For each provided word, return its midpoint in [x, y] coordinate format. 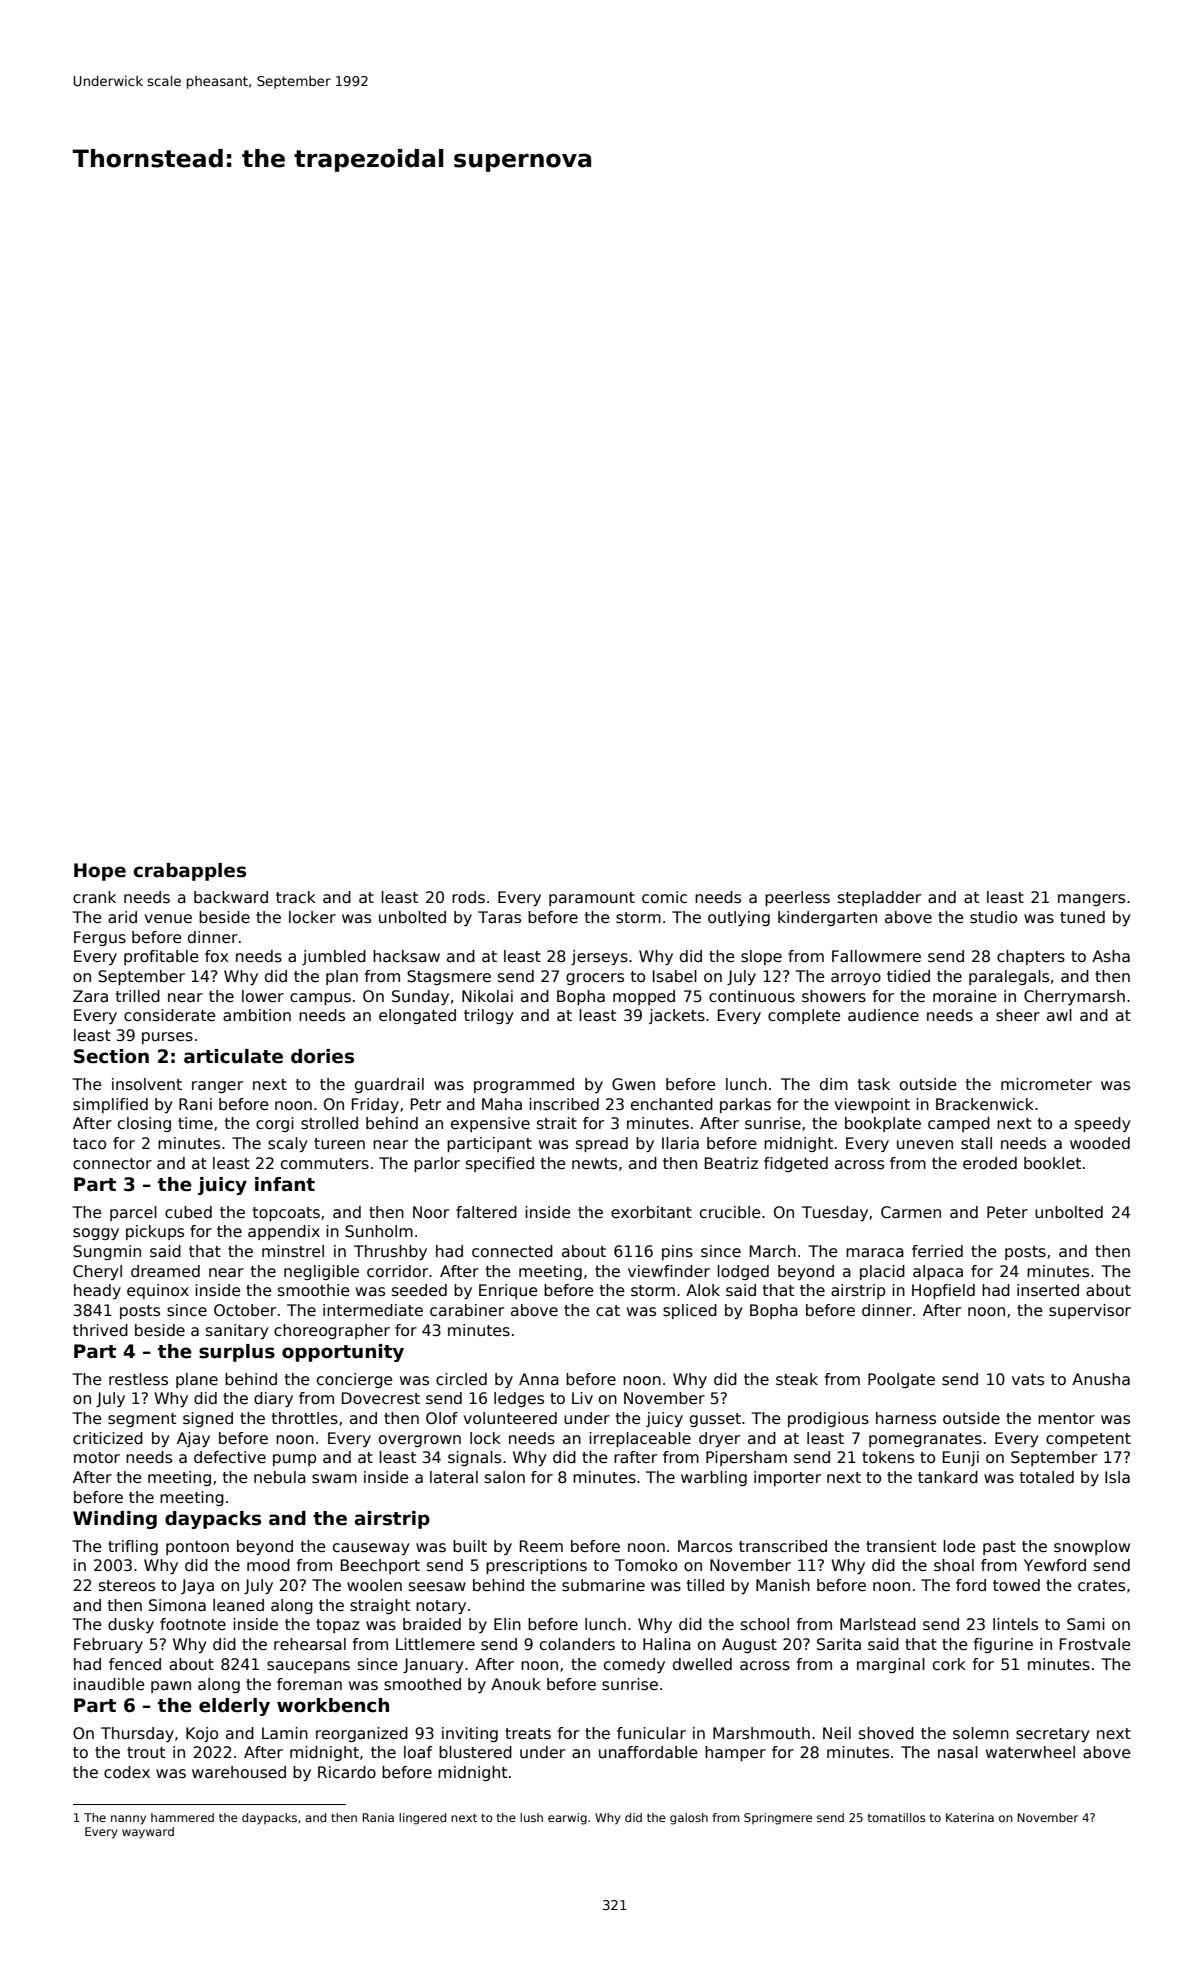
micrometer [1046, 1084]
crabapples [189, 872]
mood [268, 1565]
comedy [634, 1665]
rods [468, 897]
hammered [182, 1817]
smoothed [422, 1684]
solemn [981, 1733]
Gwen [633, 1084]
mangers [1091, 900]
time [195, 1123]
